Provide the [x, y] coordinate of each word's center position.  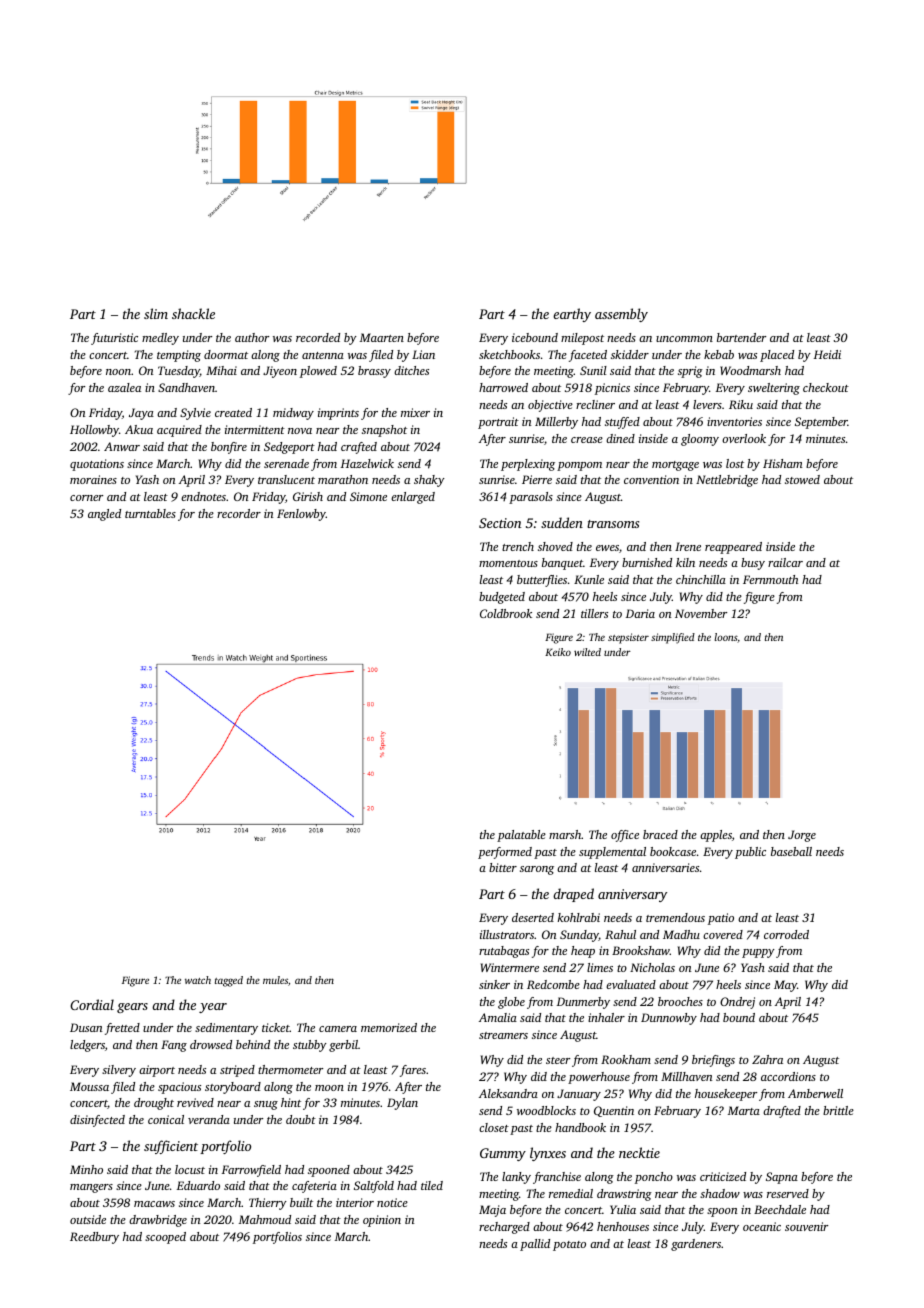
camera [338, 1029]
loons [726, 638]
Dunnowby [669, 1019]
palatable [521, 836]
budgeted [502, 598]
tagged [229, 981]
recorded [318, 337]
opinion [382, 1221]
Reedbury [94, 1238]
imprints [338, 414]
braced [660, 834]
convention [651, 479]
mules [275, 980]
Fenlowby [301, 515]
